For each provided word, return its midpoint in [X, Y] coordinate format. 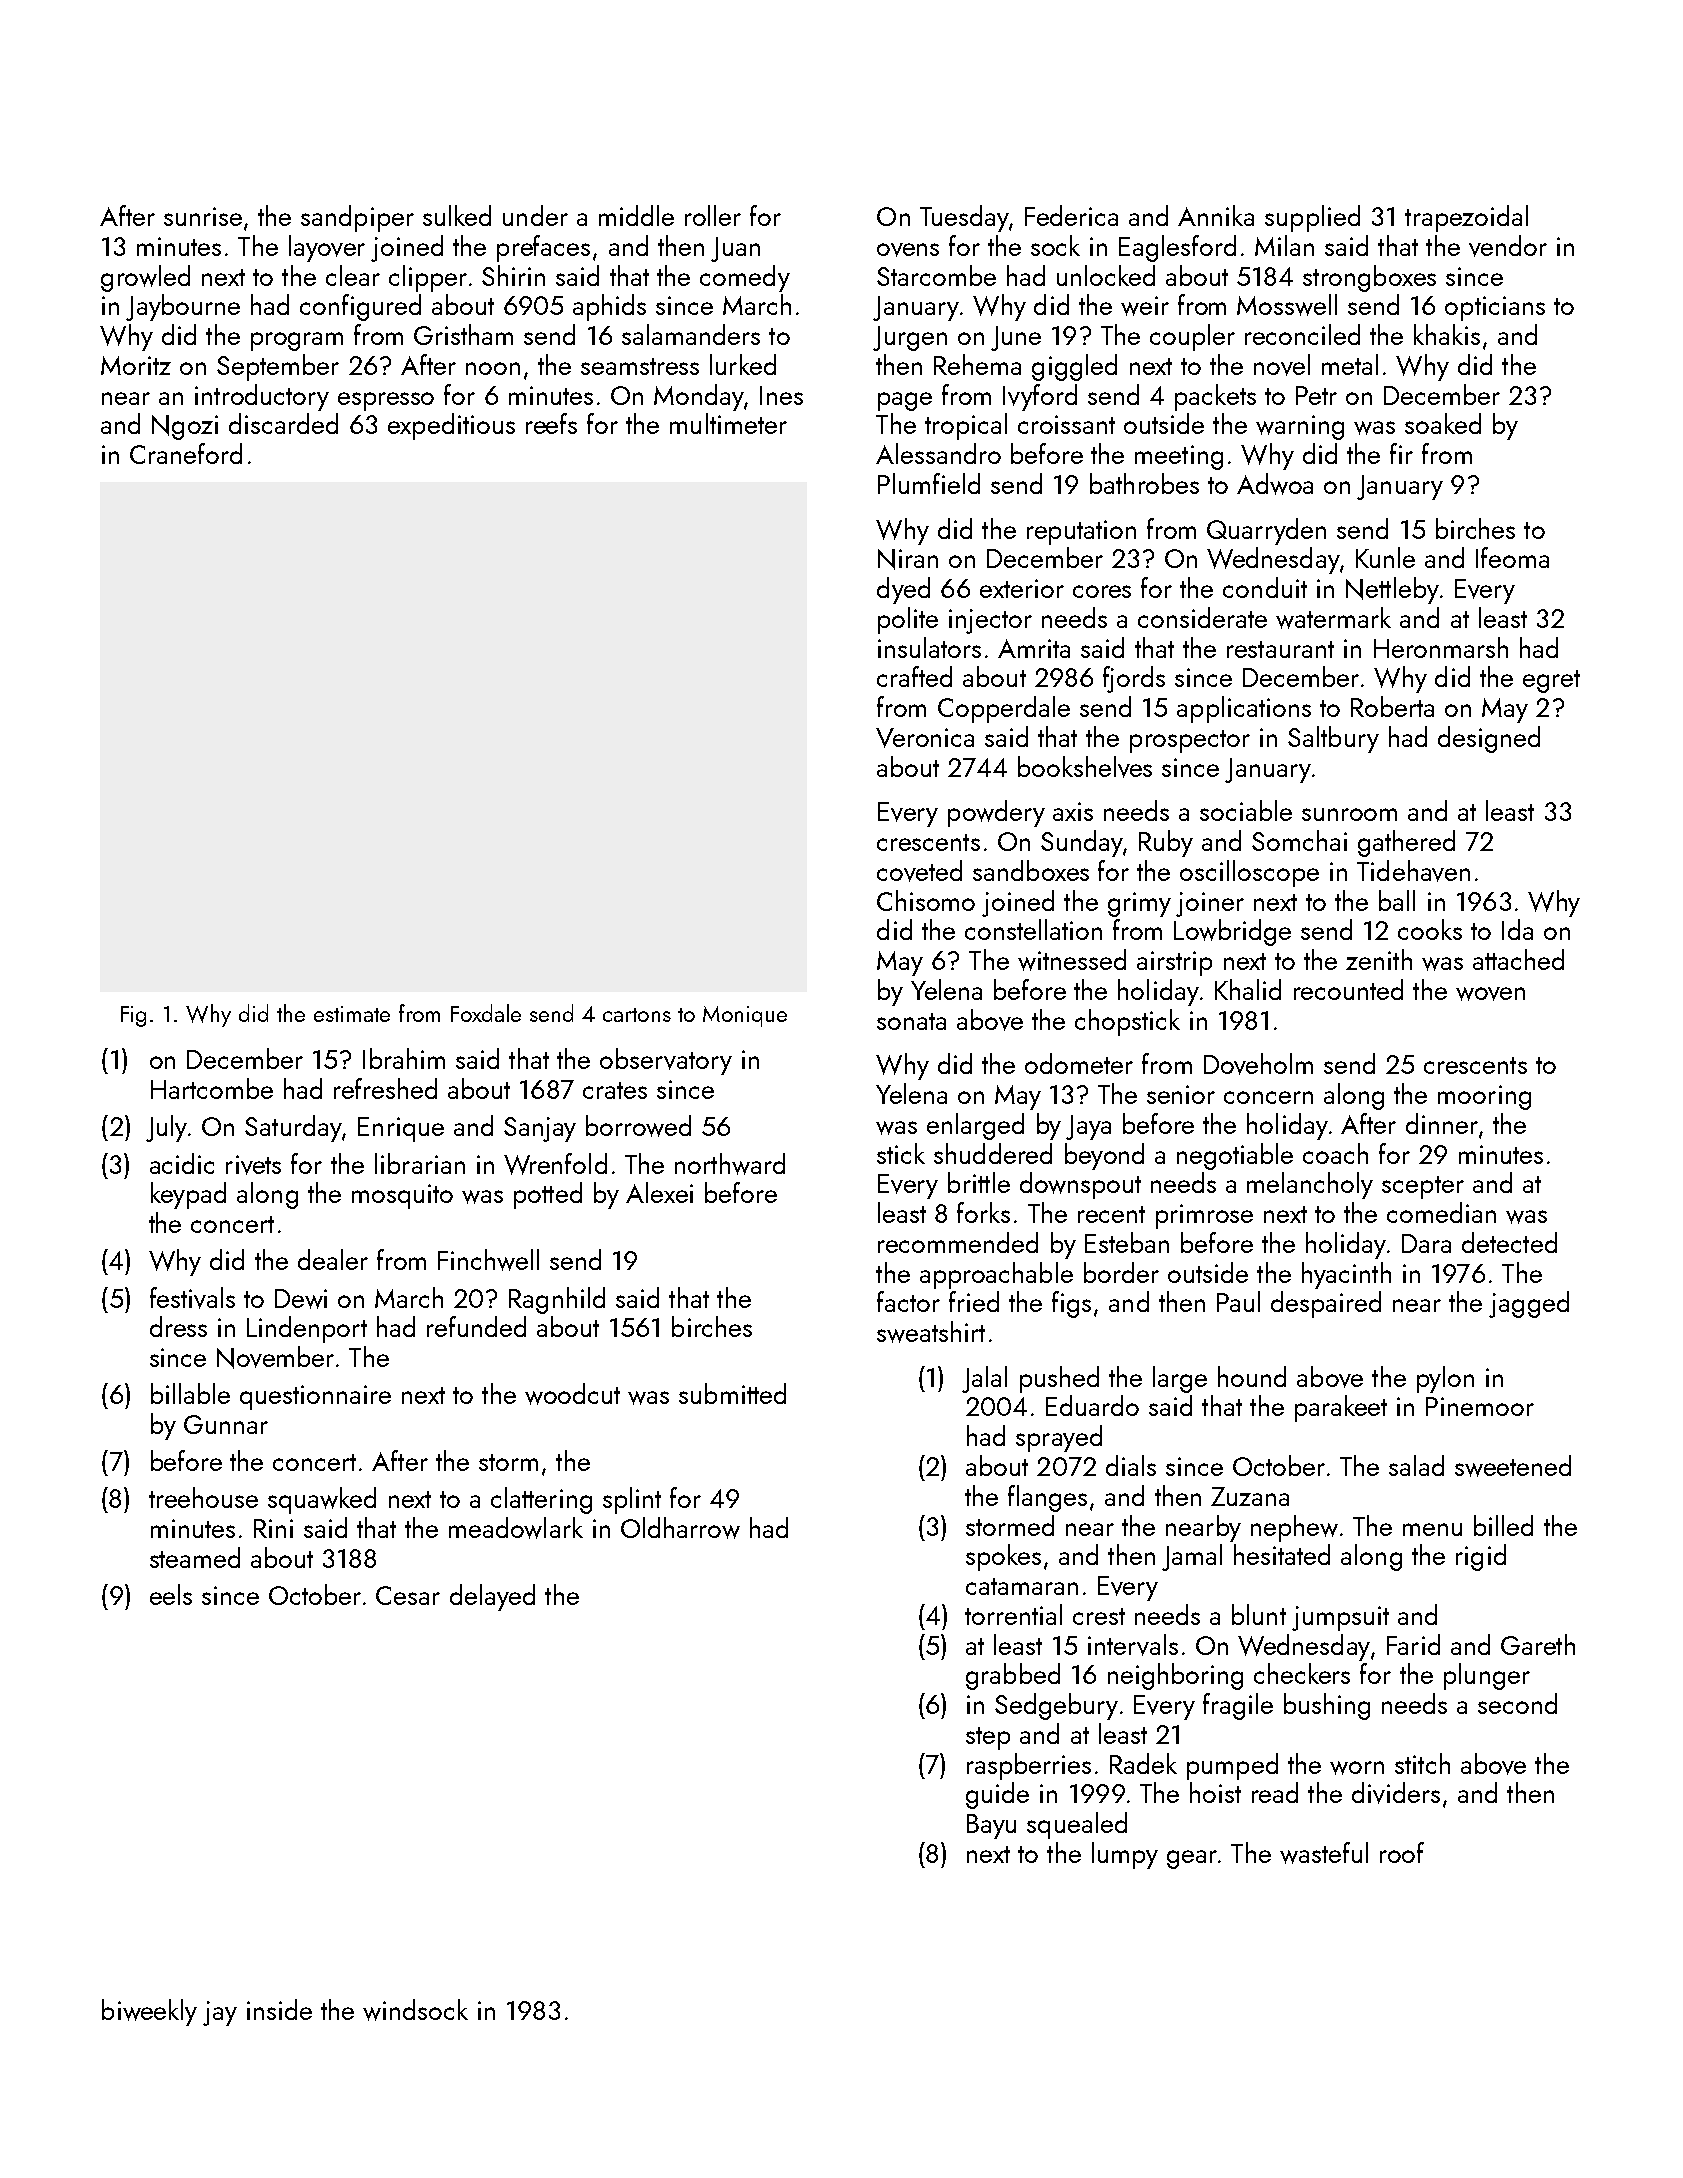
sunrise [203, 216]
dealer [333, 1259]
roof [1402, 1852]
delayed [492, 1597]
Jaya [1088, 1127]
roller [713, 215]
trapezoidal [1466, 218]
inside [279, 2009]
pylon [1445, 1379]
